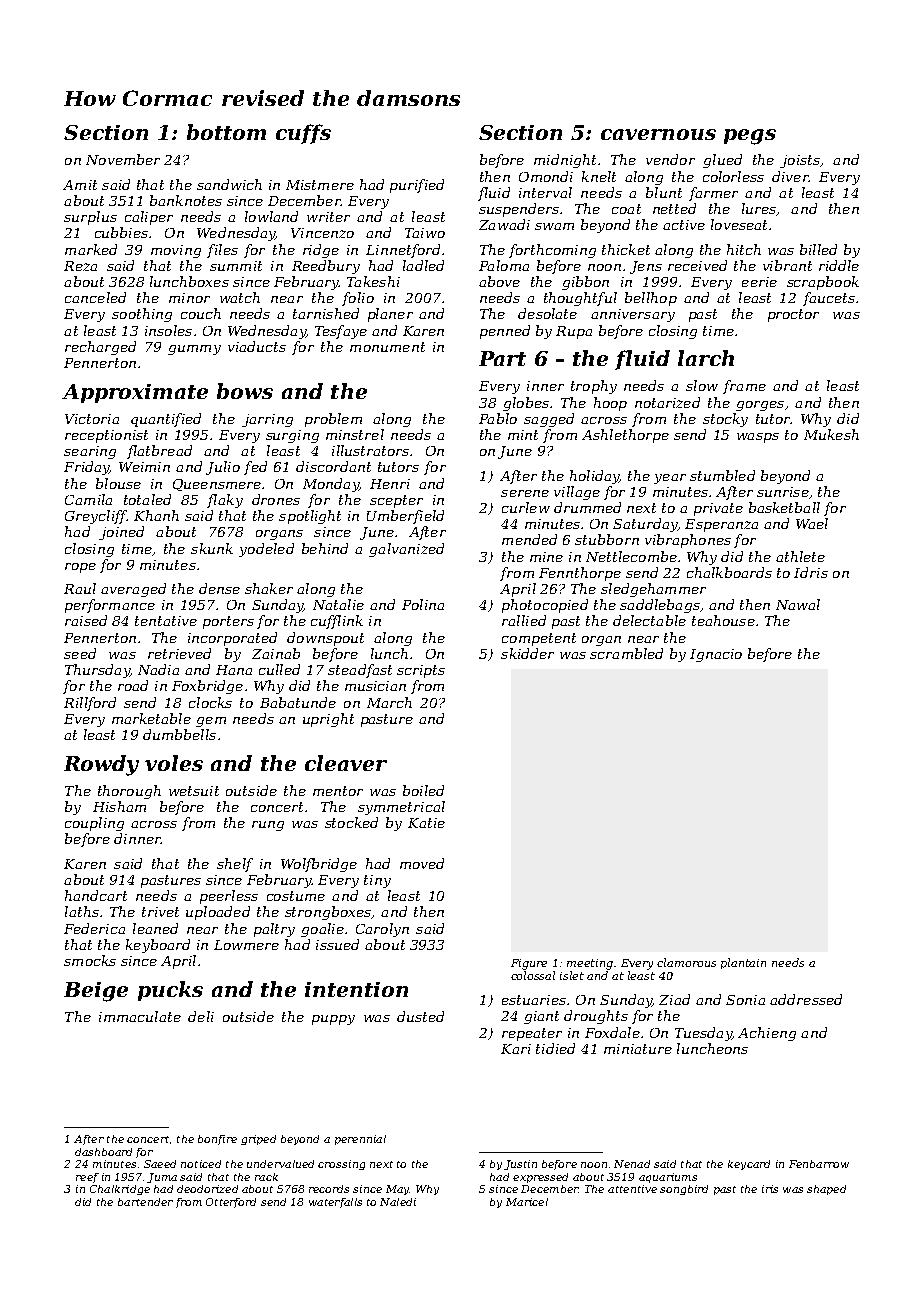 The height and width of the document is (1308, 924). What do you see at coordinates (546, 557) in the document?
I see `mine` at bounding box center [546, 557].
